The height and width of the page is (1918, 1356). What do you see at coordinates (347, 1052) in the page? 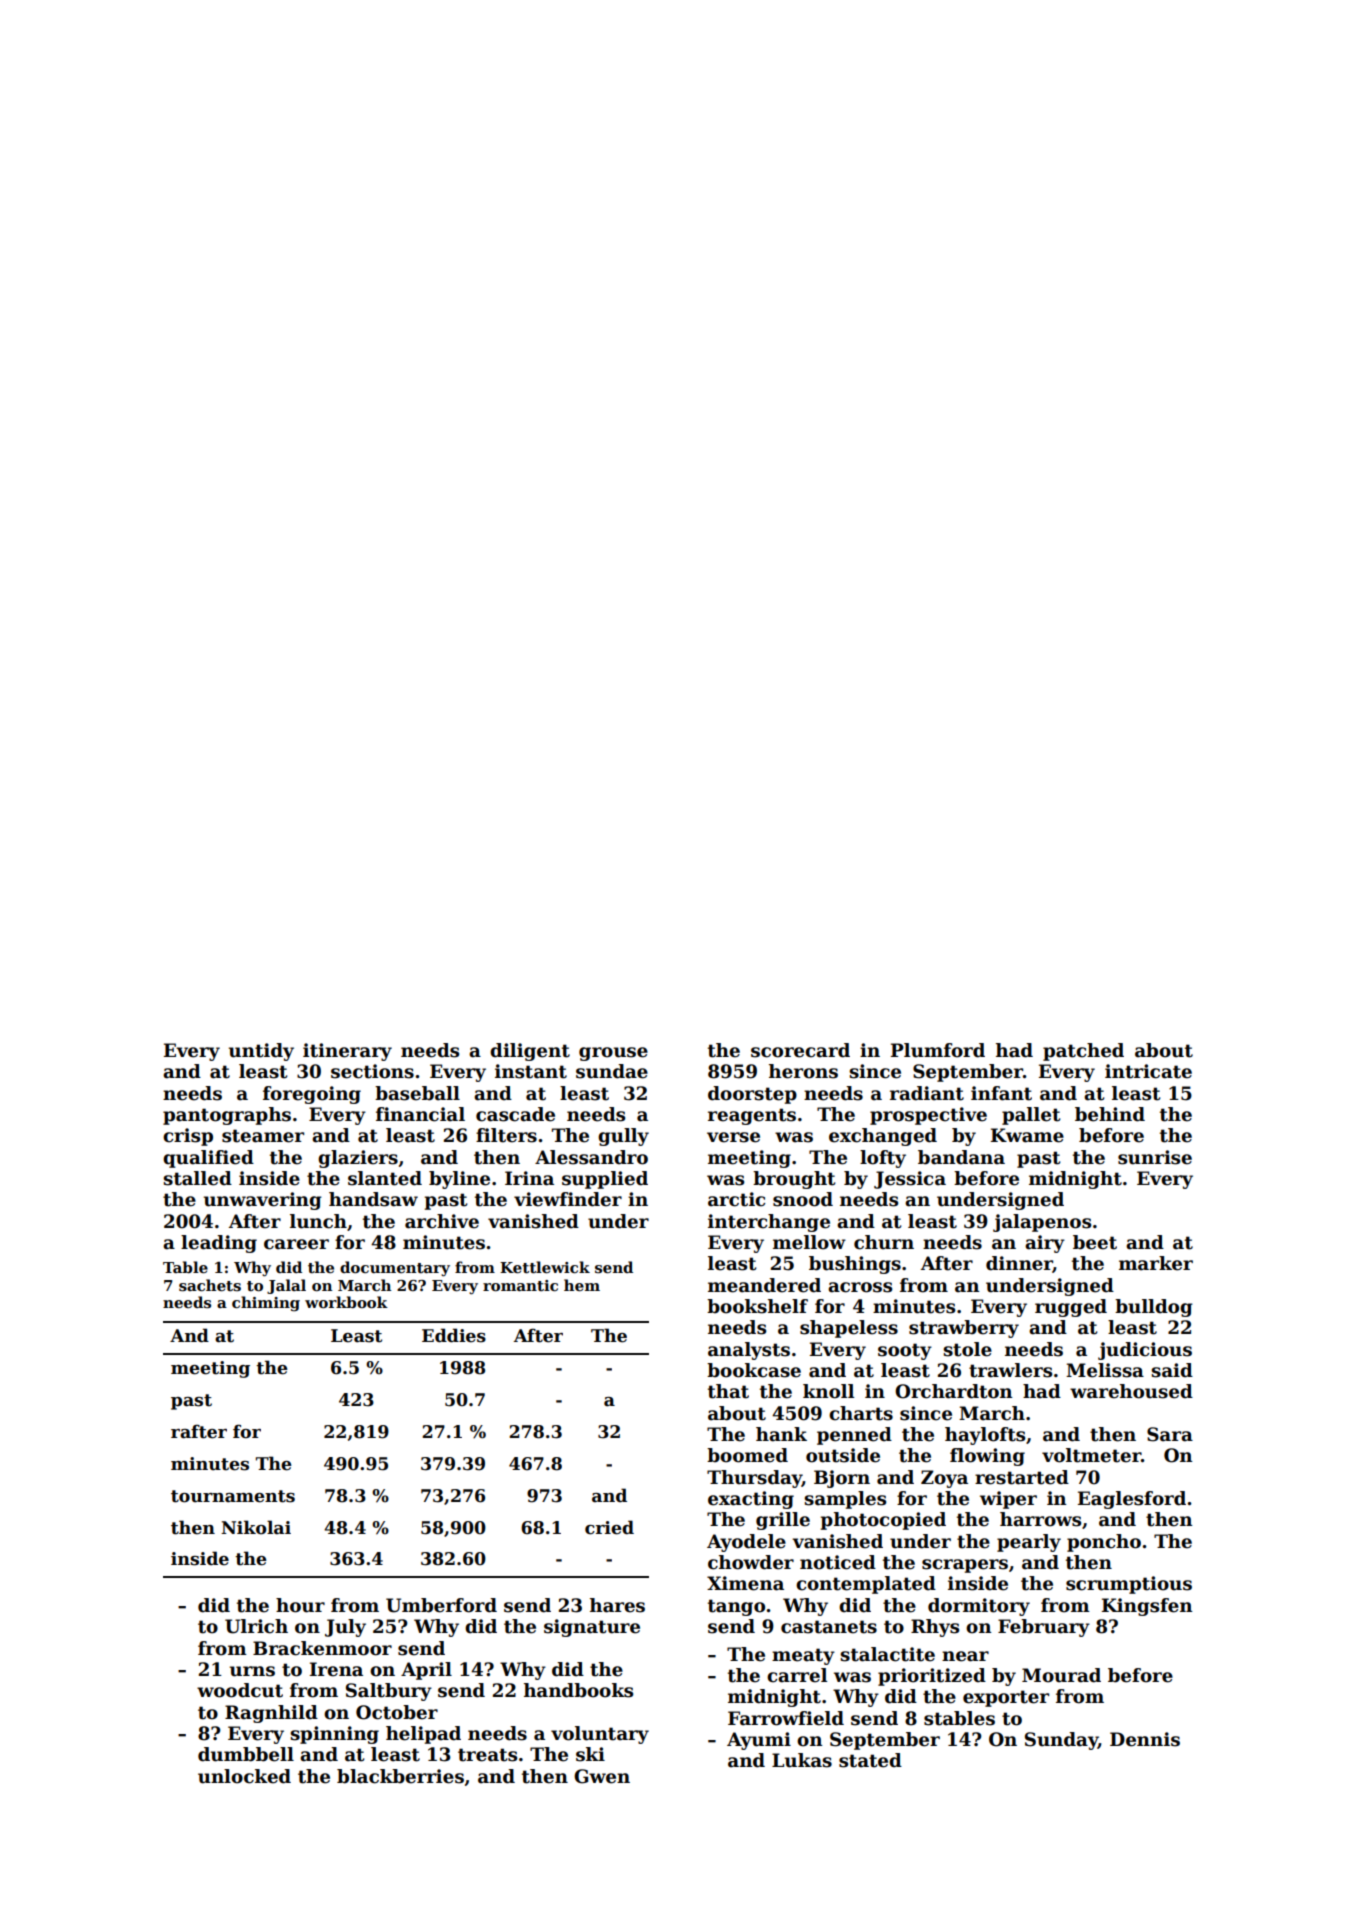
I see `itinerary` at bounding box center [347, 1052].
